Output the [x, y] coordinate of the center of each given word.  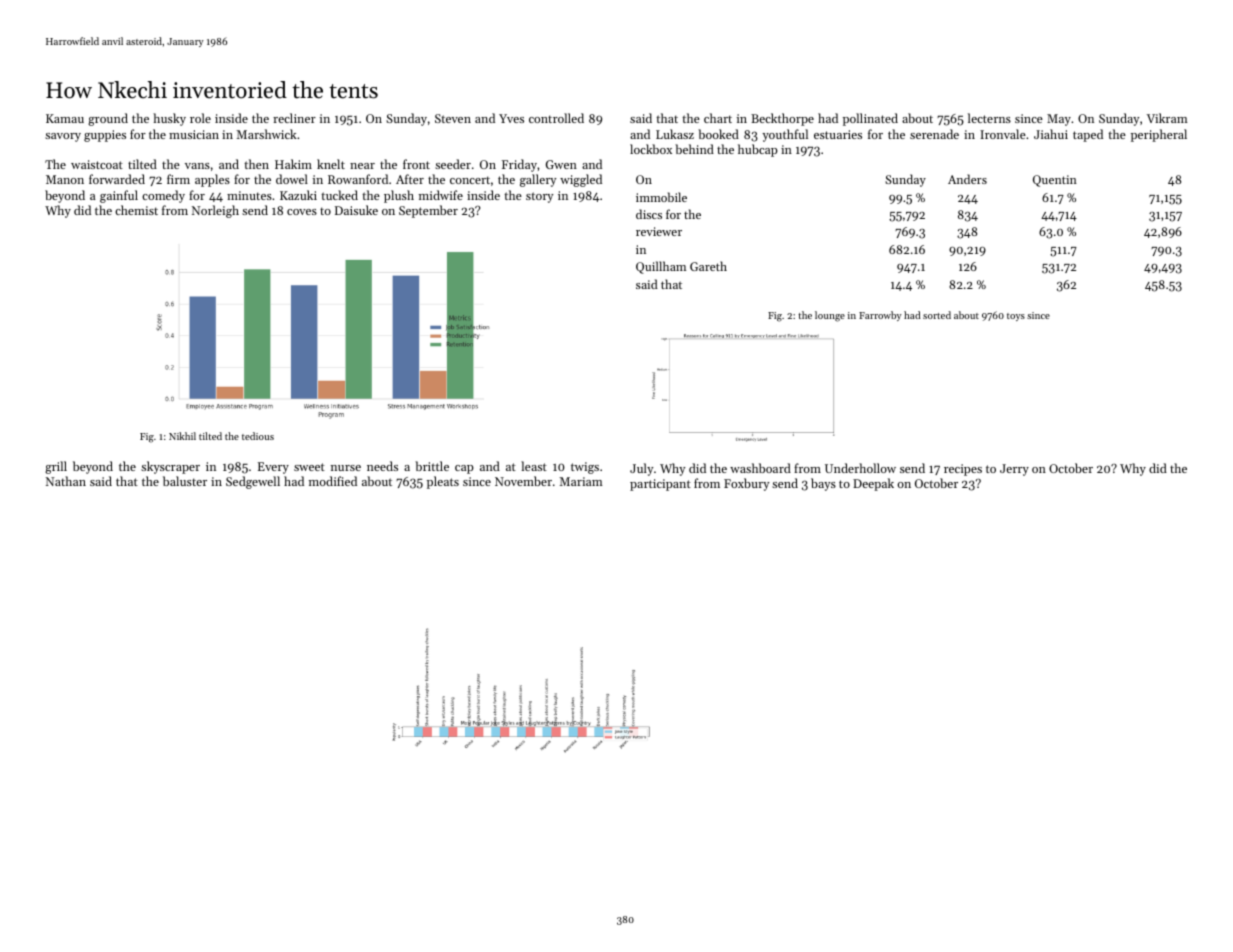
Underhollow [860, 468]
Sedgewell [253, 482]
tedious [258, 436]
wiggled [581, 180]
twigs [585, 468]
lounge [830, 316]
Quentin [1055, 181]
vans [197, 166]
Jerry [1014, 470]
